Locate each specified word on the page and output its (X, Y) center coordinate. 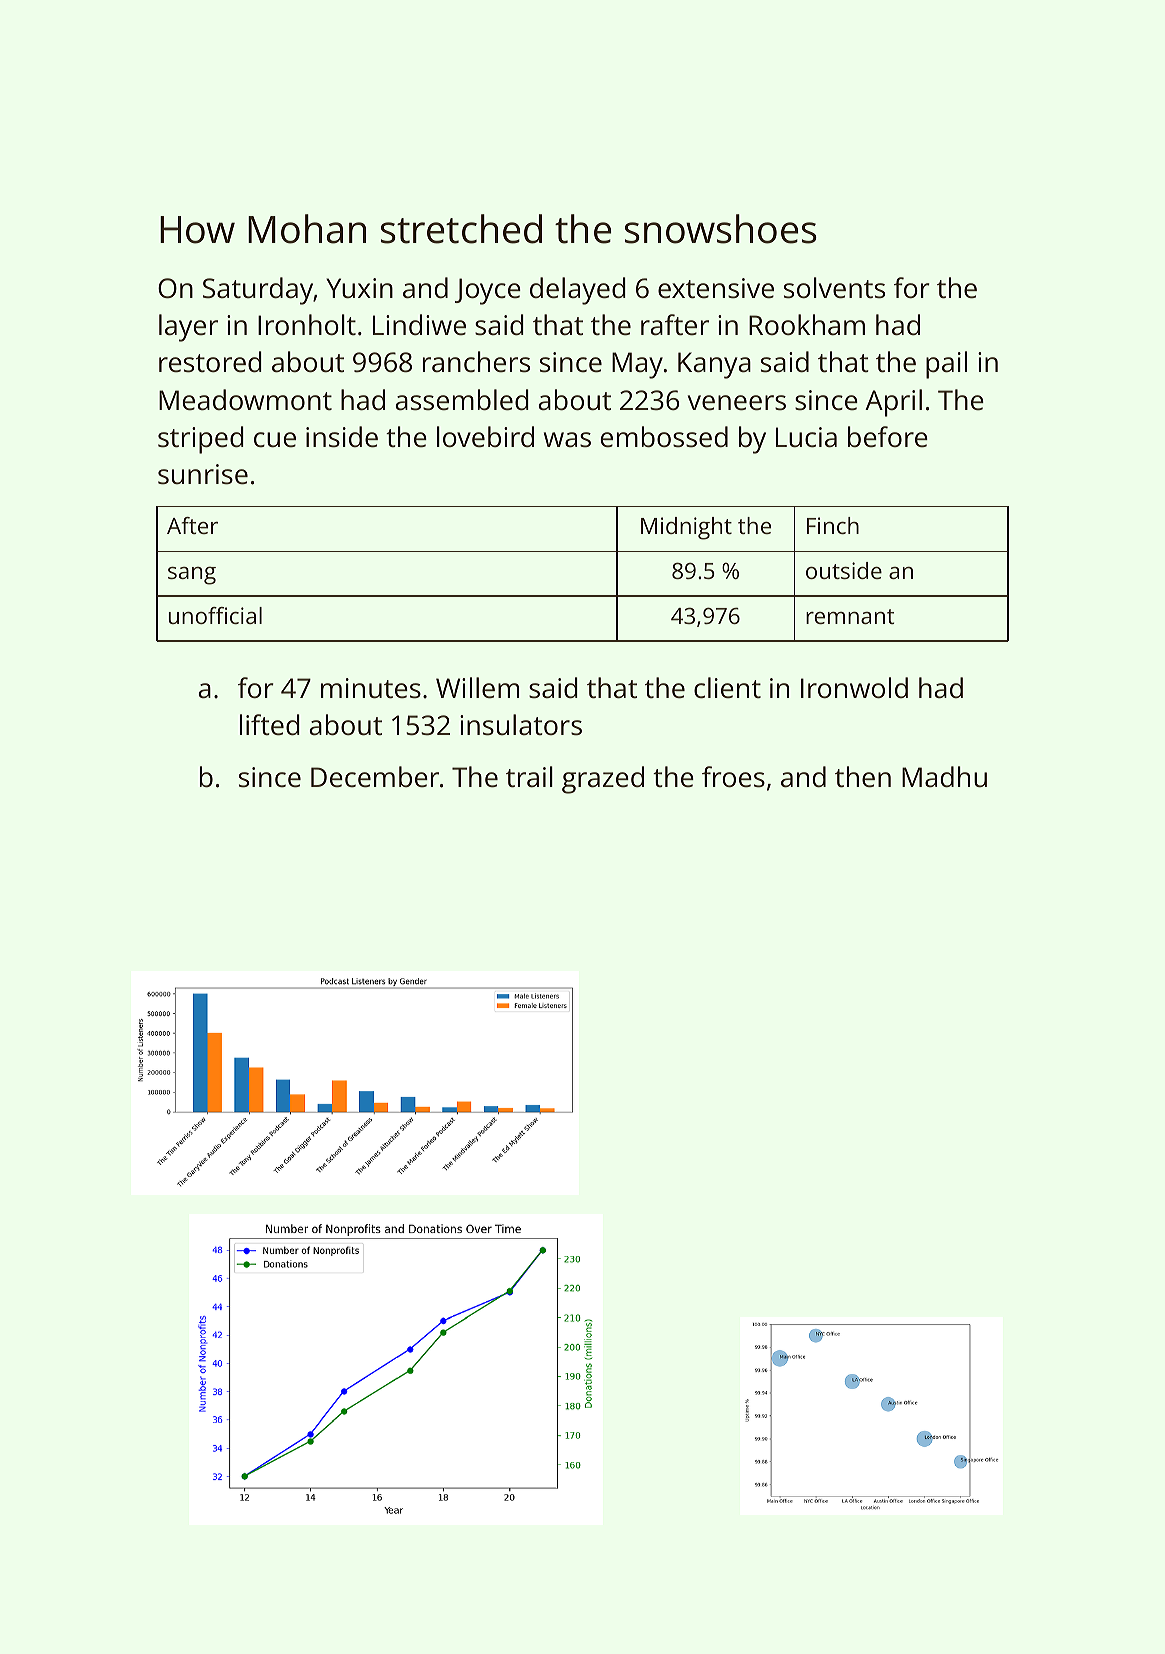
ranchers (476, 362)
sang (192, 575)
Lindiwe (419, 324)
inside (342, 437)
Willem (477, 688)
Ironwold (854, 687)
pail (946, 365)
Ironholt (307, 324)
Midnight (686, 528)
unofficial (215, 615)
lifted (270, 725)
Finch (833, 525)
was (567, 439)
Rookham (807, 324)
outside (844, 570)
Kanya (714, 365)
